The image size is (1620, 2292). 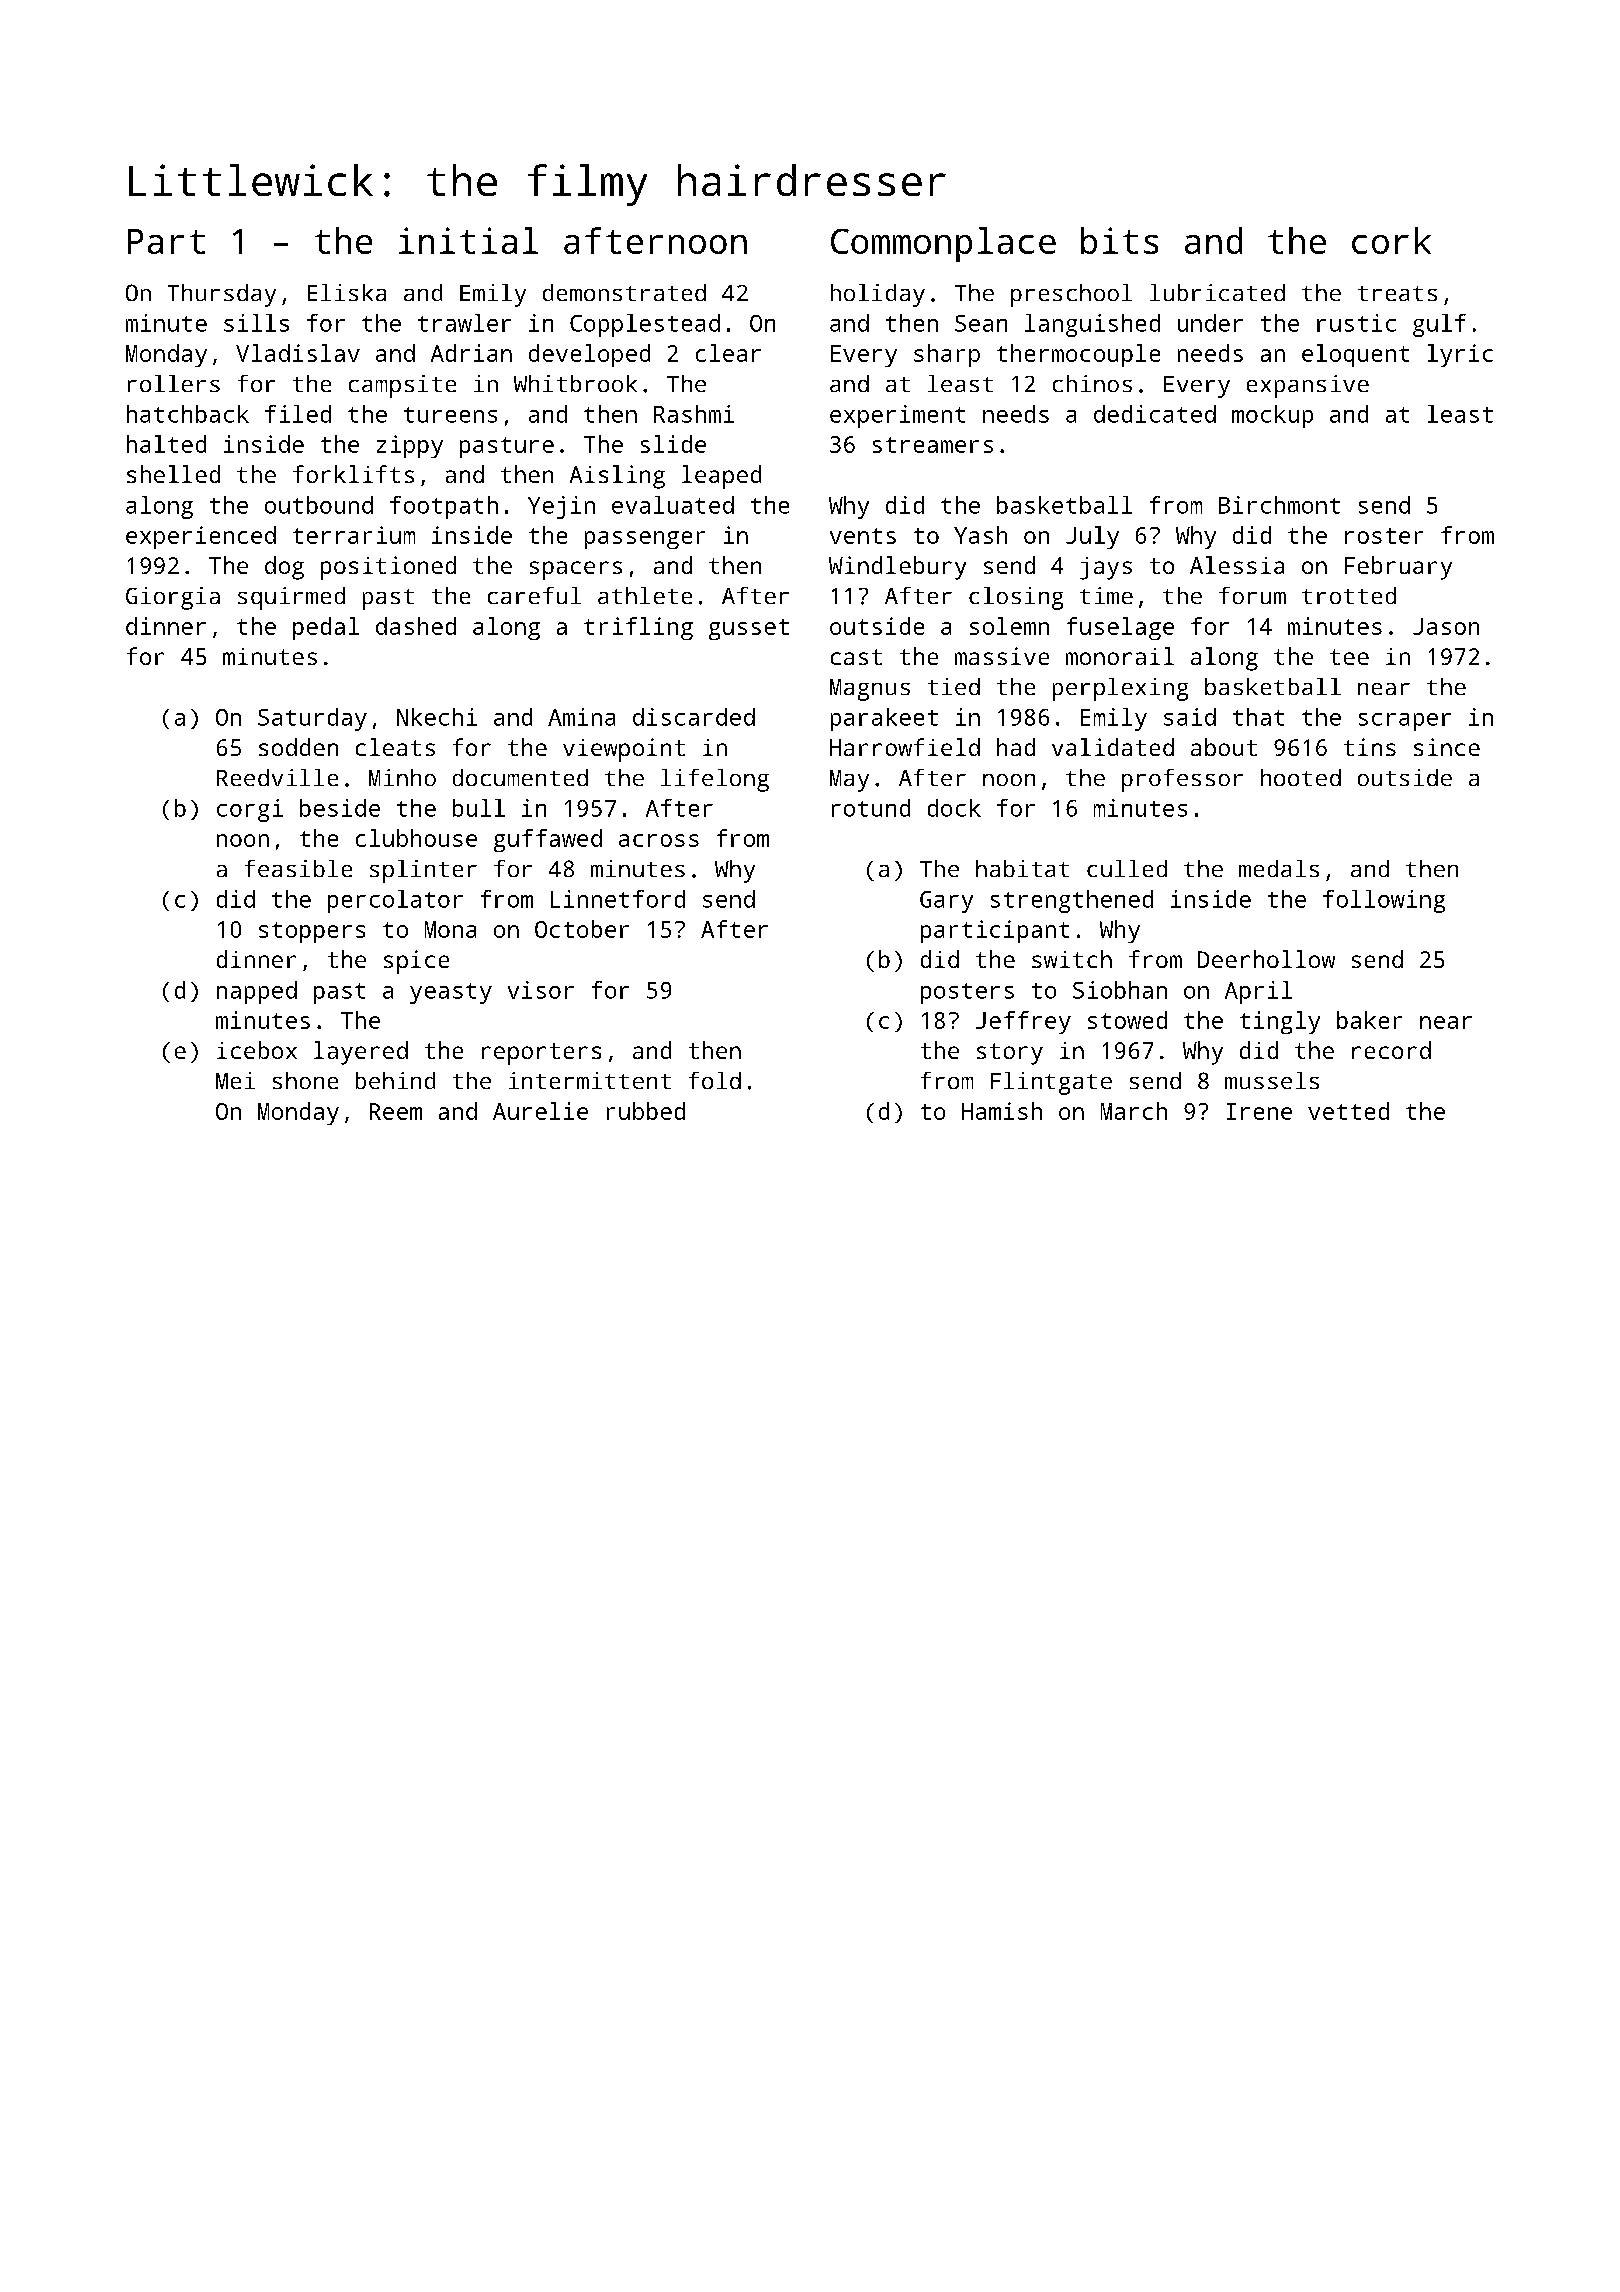 I want to click on posters, so click(x=967, y=993).
